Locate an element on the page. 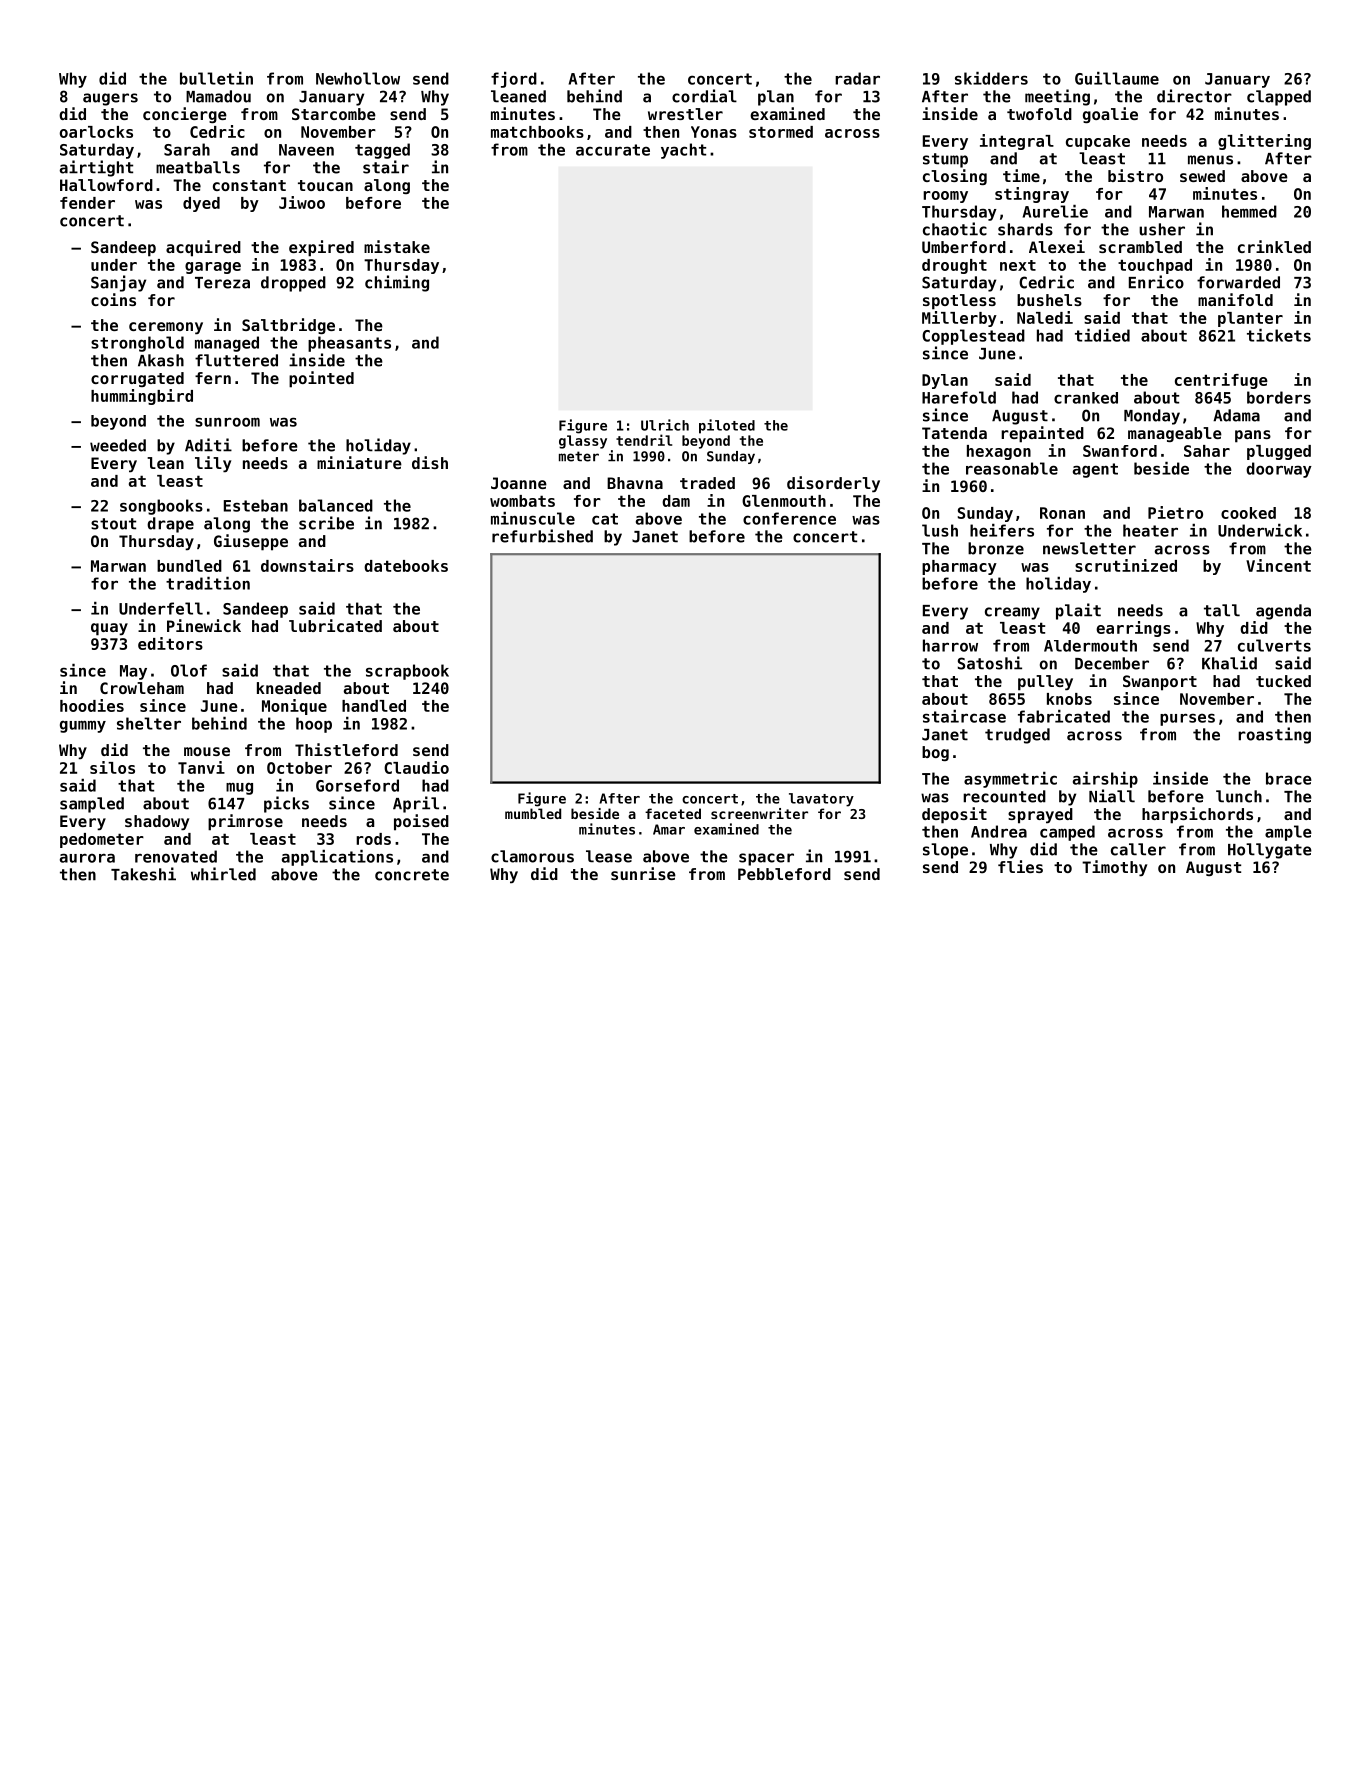 The width and height of the document is (1371, 1774). heater is located at coordinates (1150, 530).
